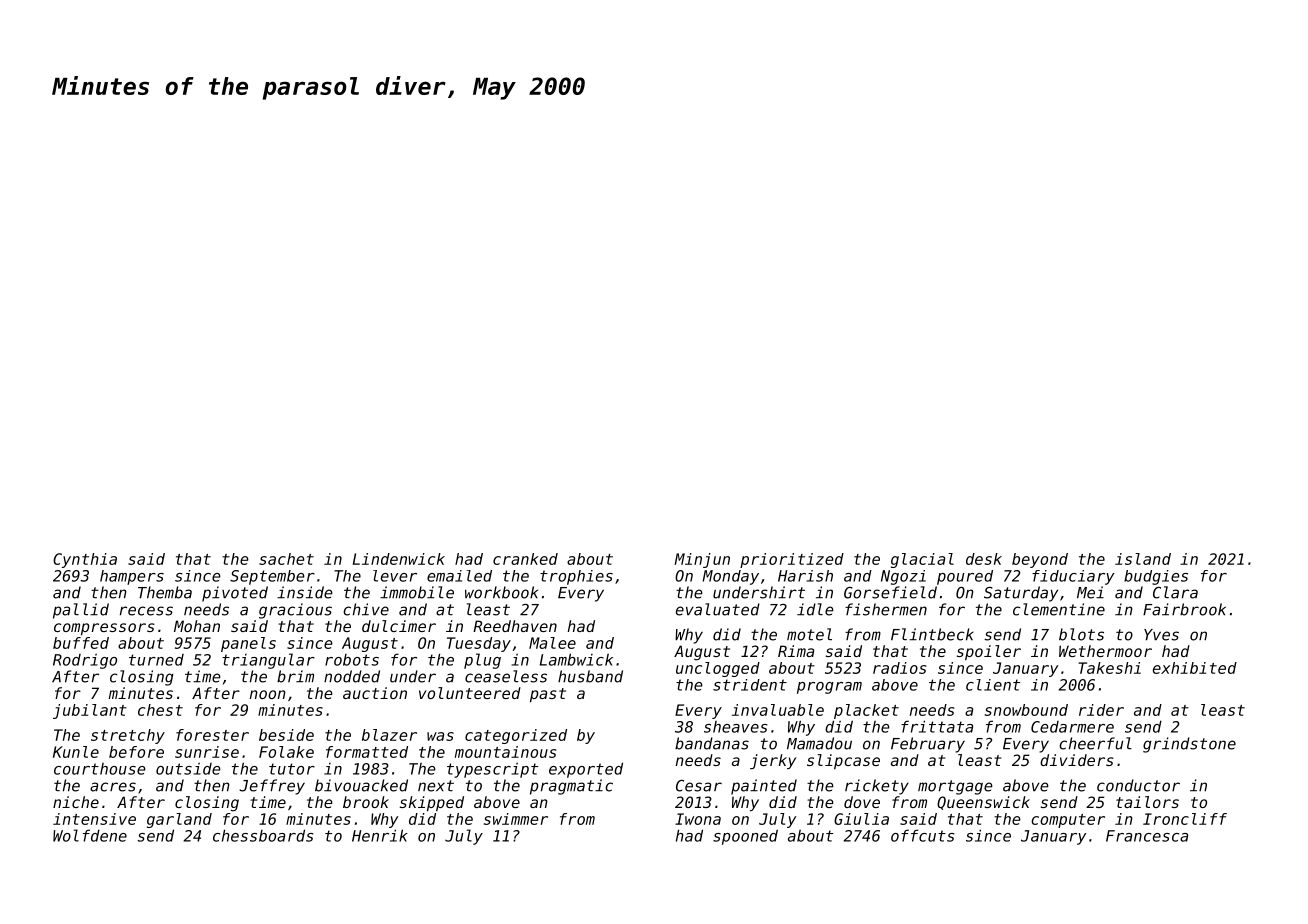 This screenshot has height=924, width=1308. What do you see at coordinates (432, 803) in the screenshot?
I see `skipped` at bounding box center [432, 803].
